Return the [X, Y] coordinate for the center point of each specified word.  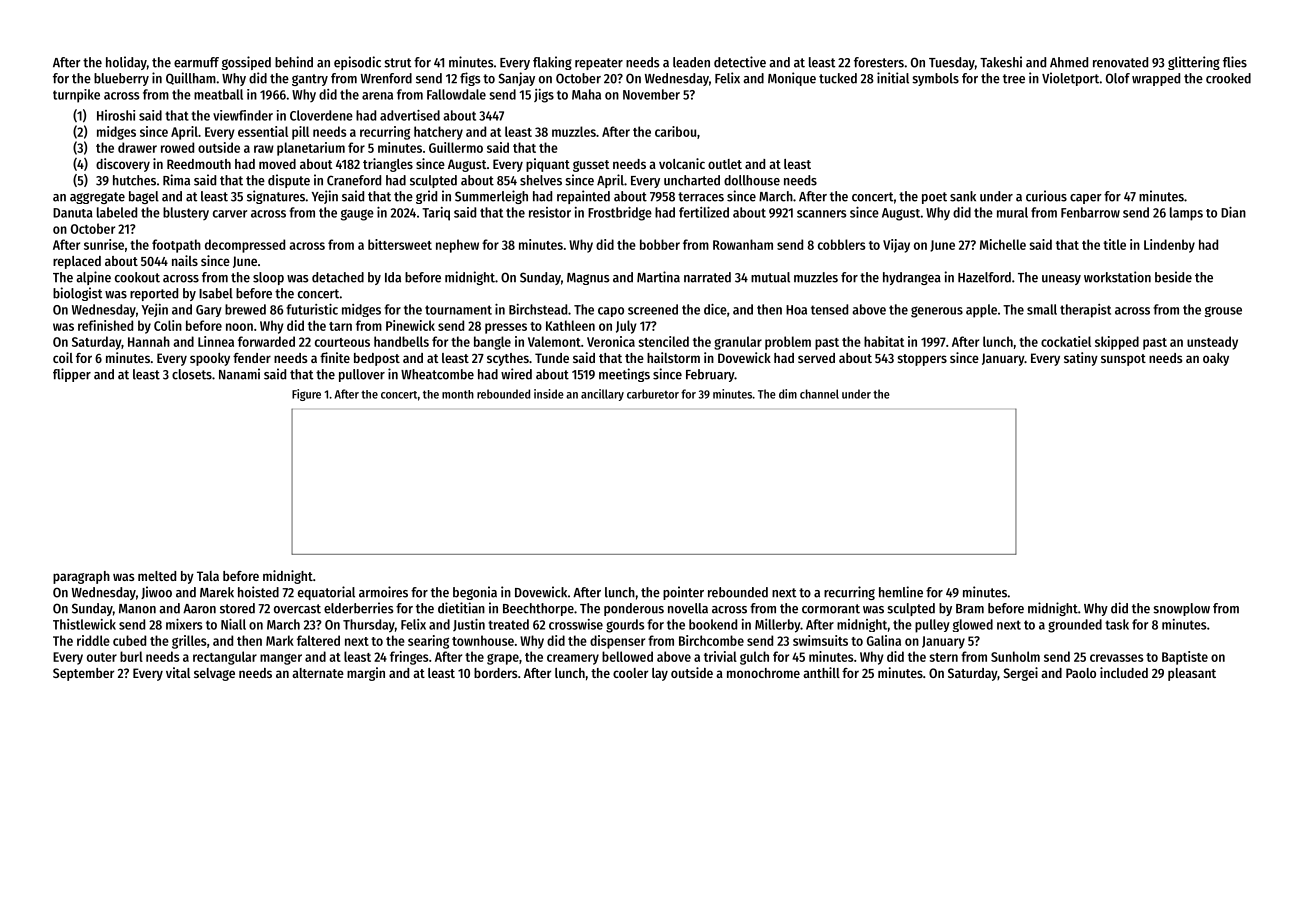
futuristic [312, 309]
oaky [1216, 359]
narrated [707, 277]
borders [496, 673]
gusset [591, 166]
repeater [599, 64]
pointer [683, 593]
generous [937, 312]
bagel [144, 197]
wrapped [1156, 79]
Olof [1118, 78]
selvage [214, 674]
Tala [208, 576]
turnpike [76, 96]
